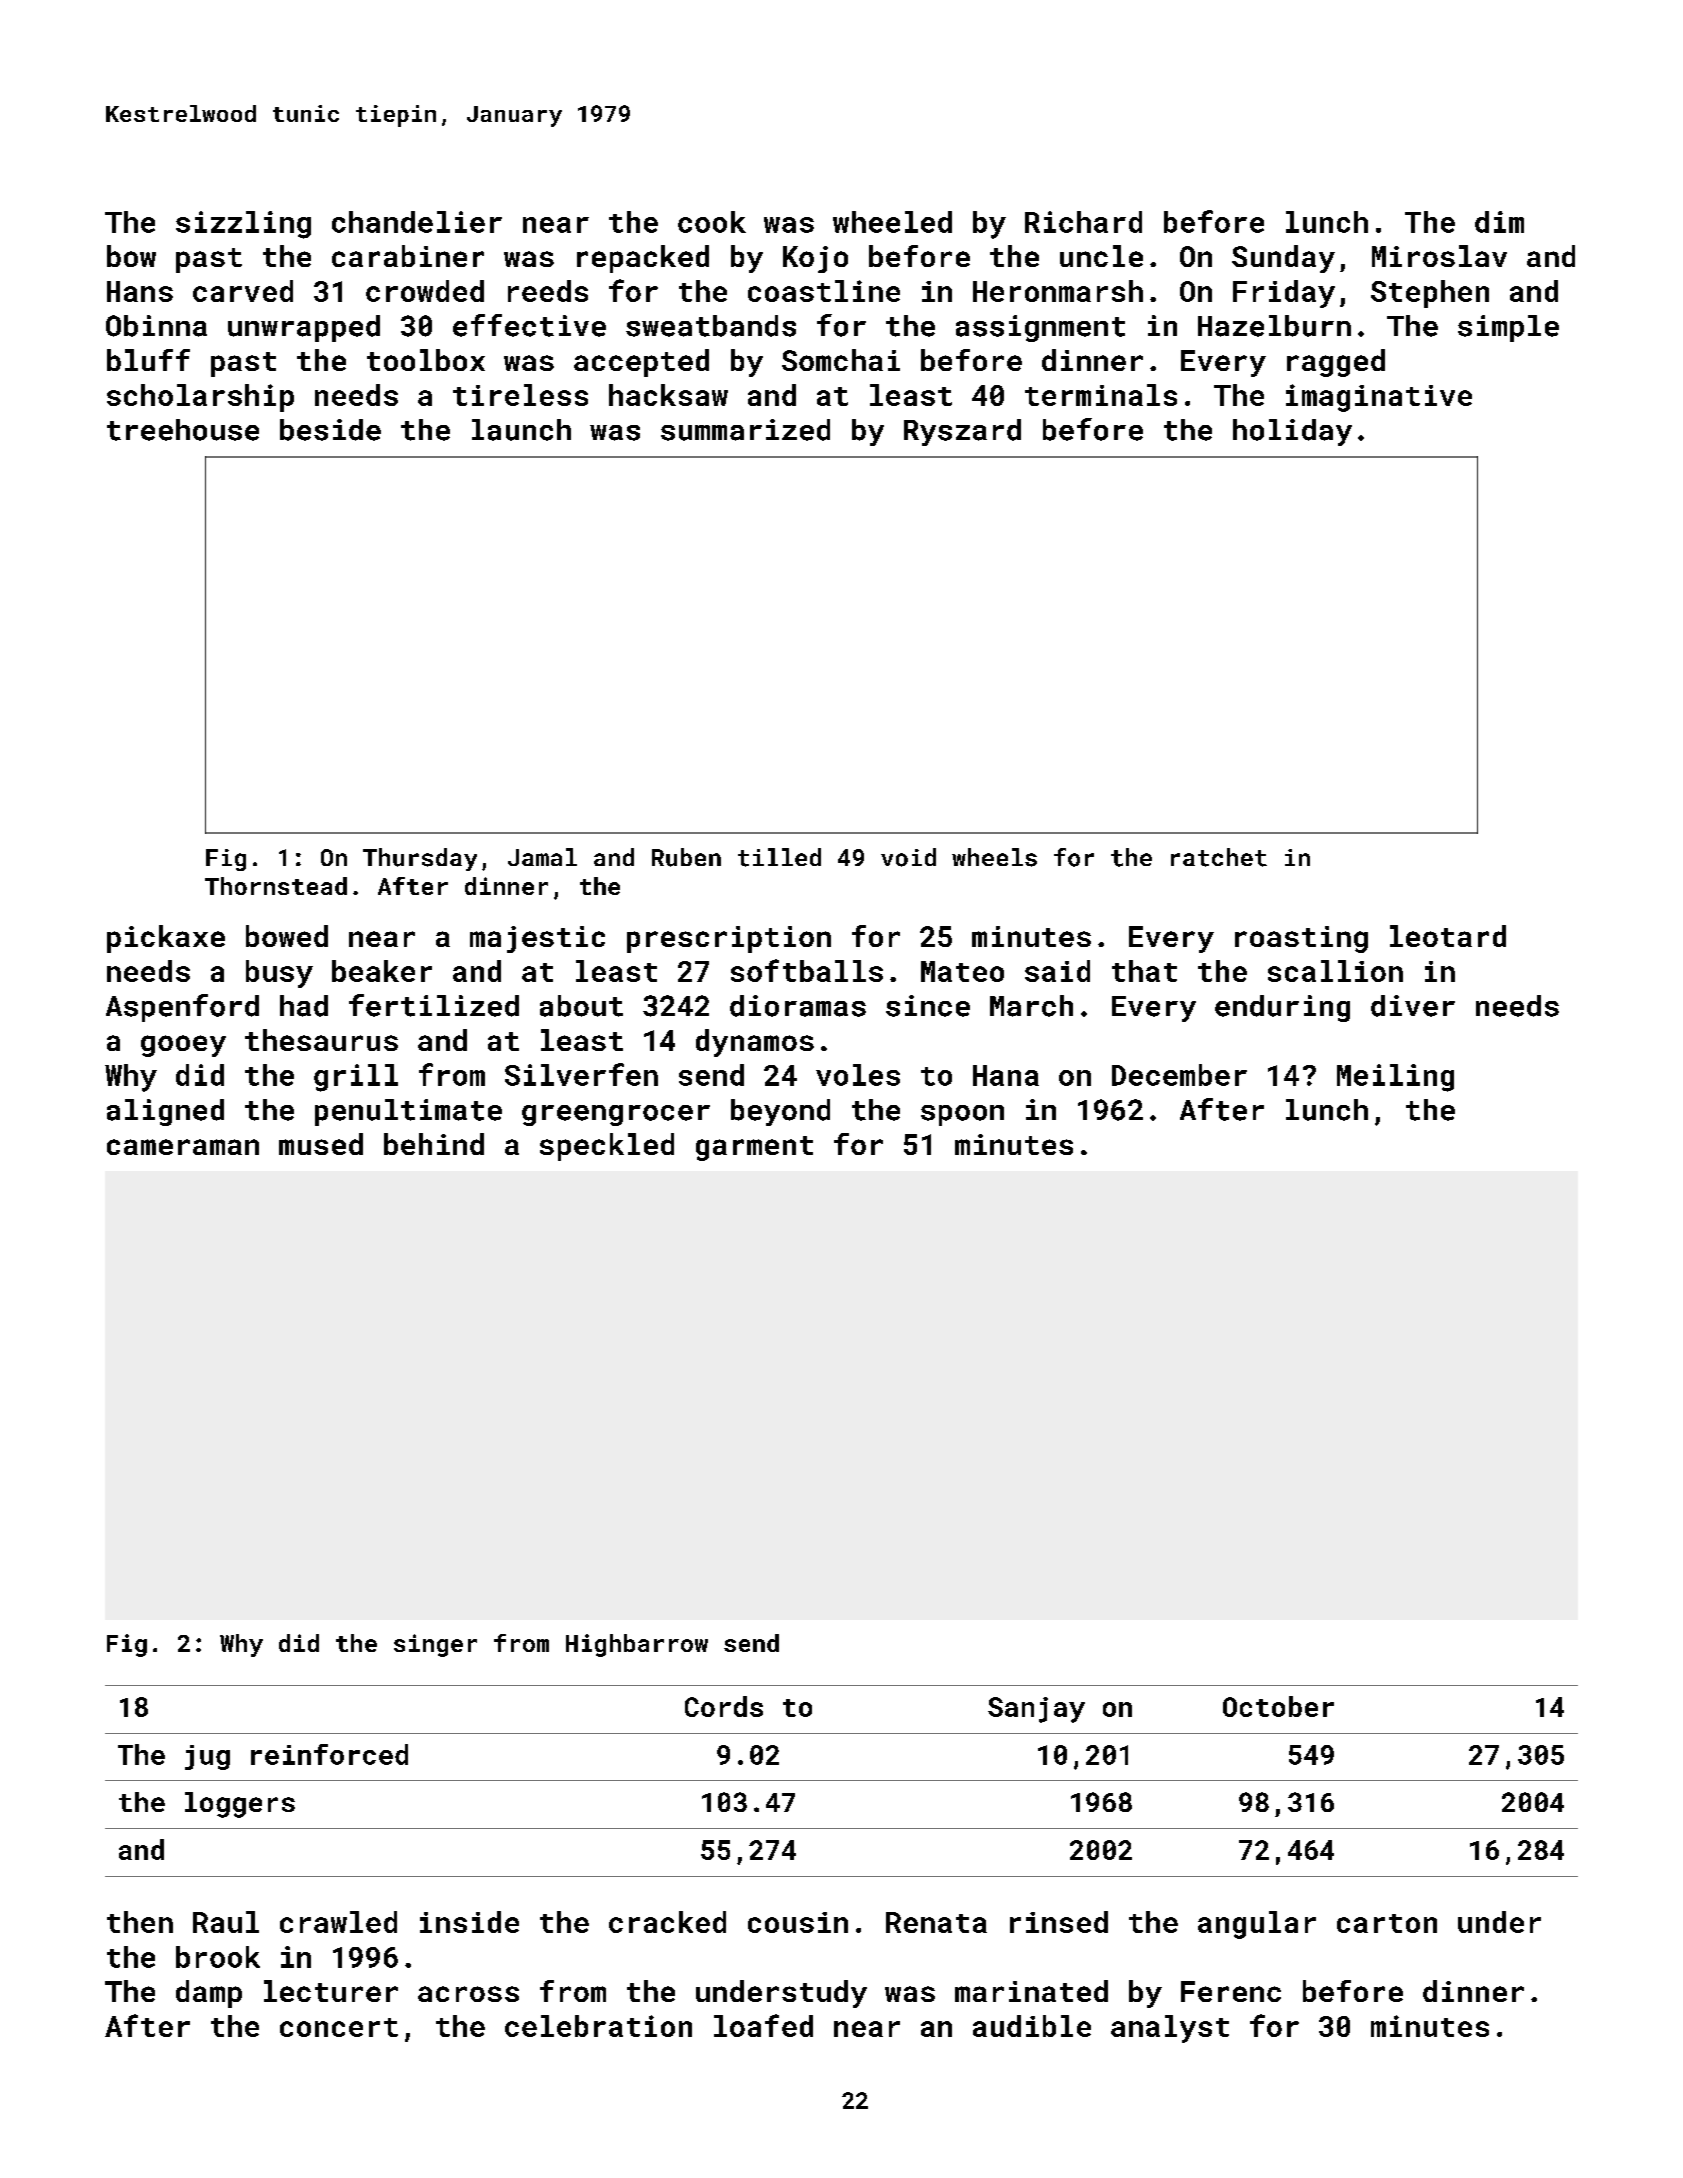  Describe the element at coordinates (1292, 432) in the screenshot. I see `holiday` at that location.
